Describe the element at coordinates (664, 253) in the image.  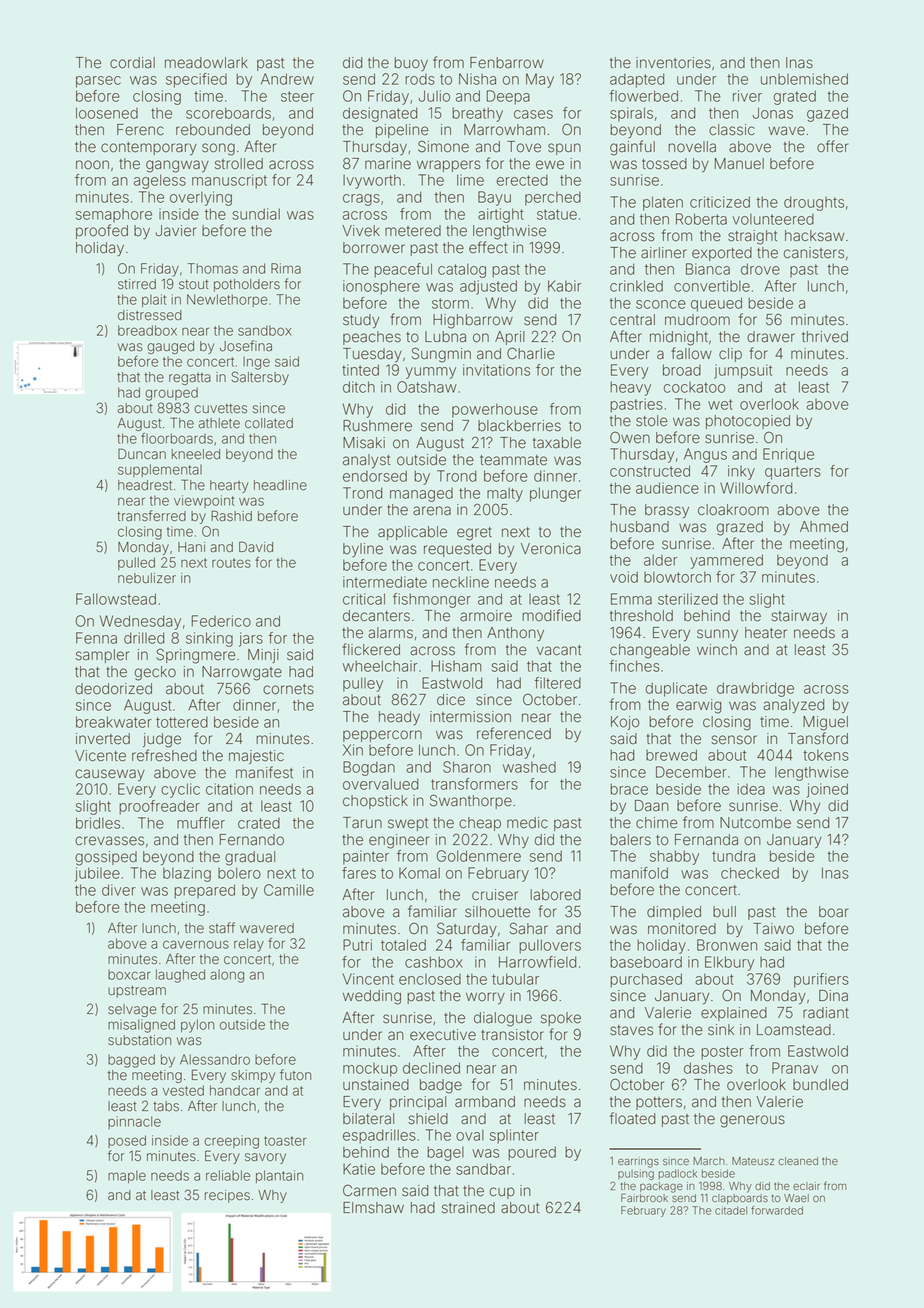
I see `airliner` at that location.
